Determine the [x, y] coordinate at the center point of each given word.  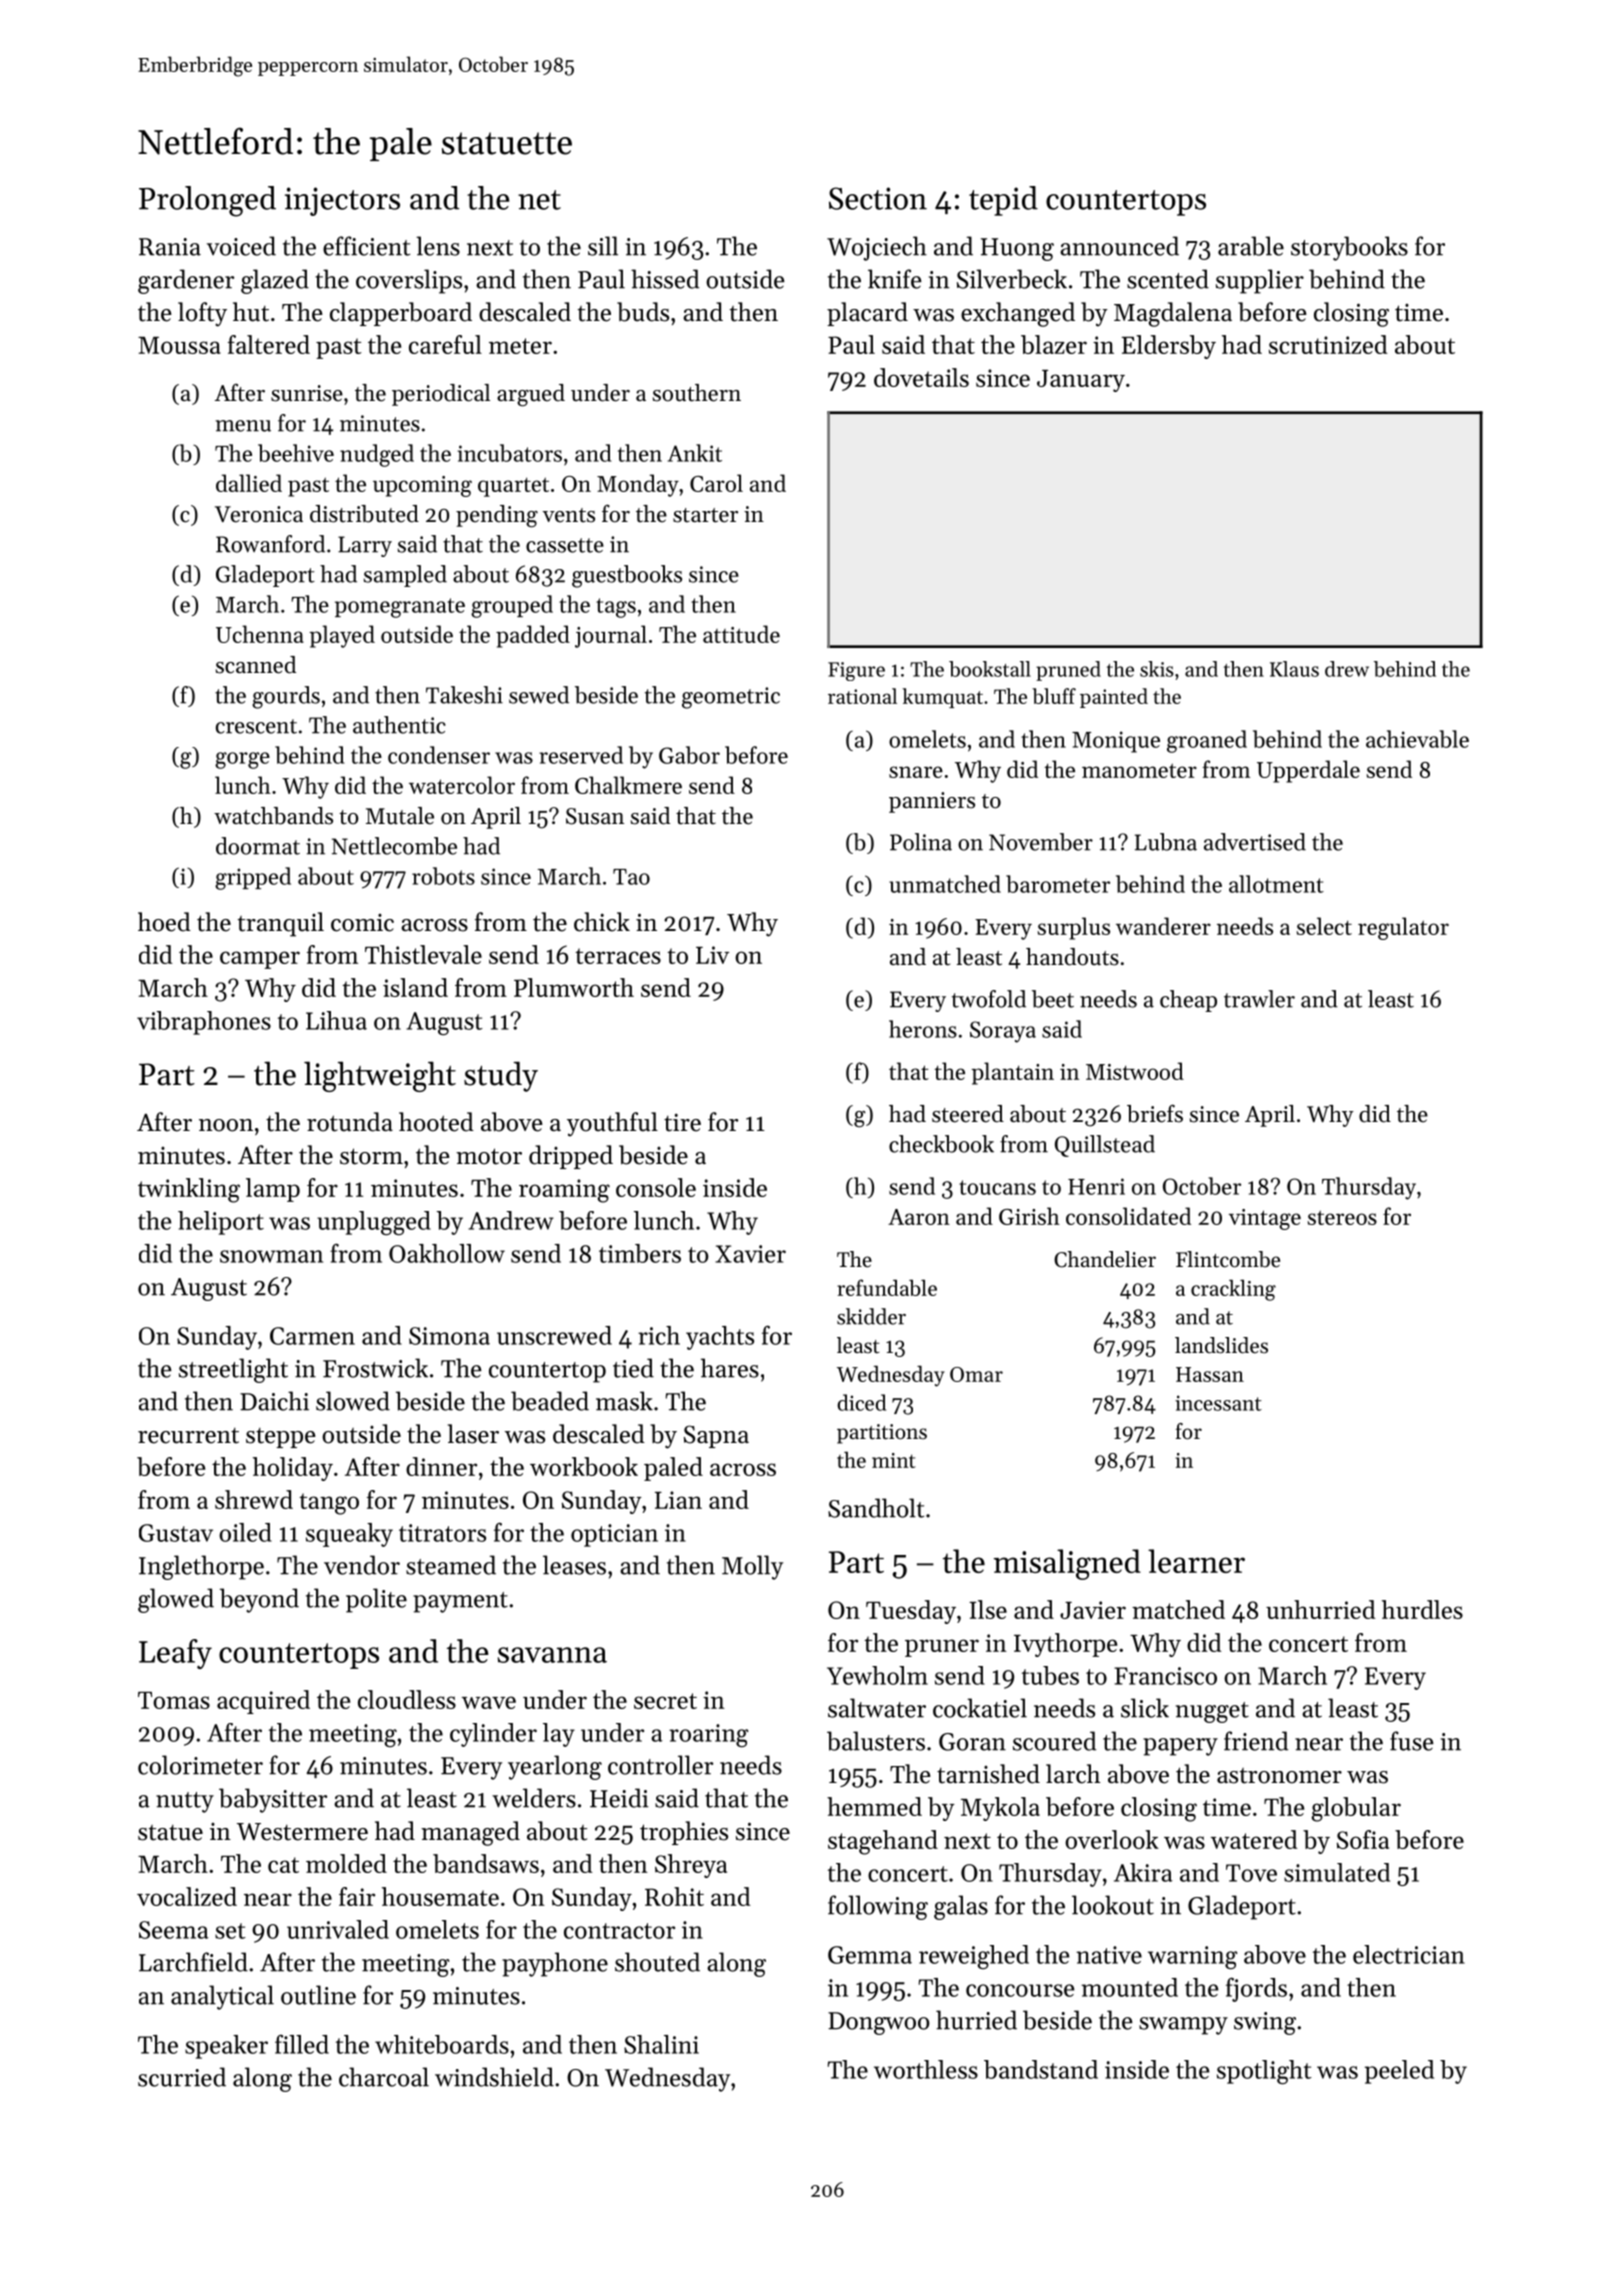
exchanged [1018, 314]
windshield [494, 2077]
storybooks [1349, 248]
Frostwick [375, 1368]
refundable [887, 1287]
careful [445, 344]
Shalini [661, 2044]
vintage [1265, 1219]
